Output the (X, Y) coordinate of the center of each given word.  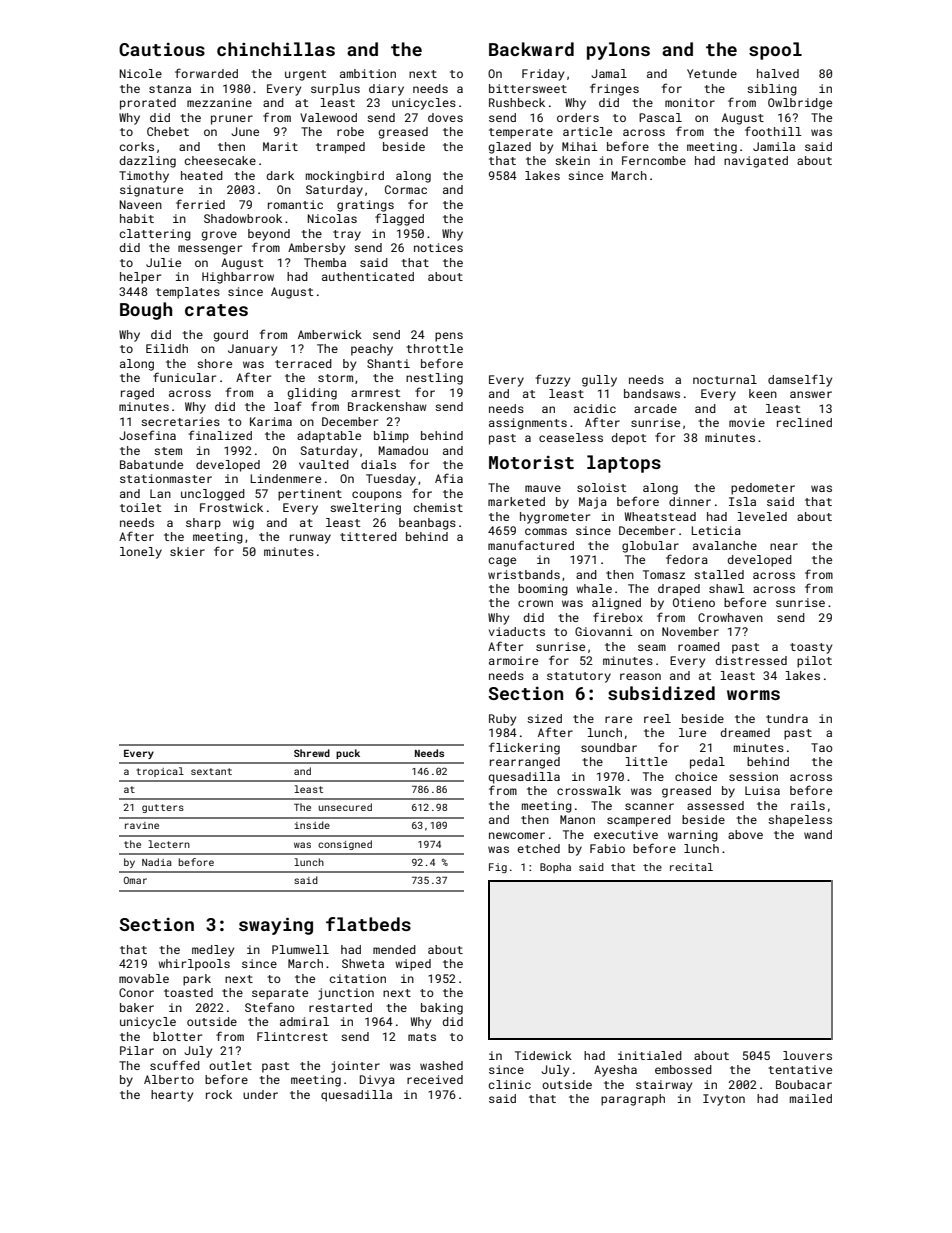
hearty (172, 1096)
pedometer (763, 489)
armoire (513, 660)
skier (187, 551)
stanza (170, 89)
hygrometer (555, 518)
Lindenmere (285, 478)
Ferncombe (654, 160)
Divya (377, 1081)
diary (386, 90)
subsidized (661, 693)
